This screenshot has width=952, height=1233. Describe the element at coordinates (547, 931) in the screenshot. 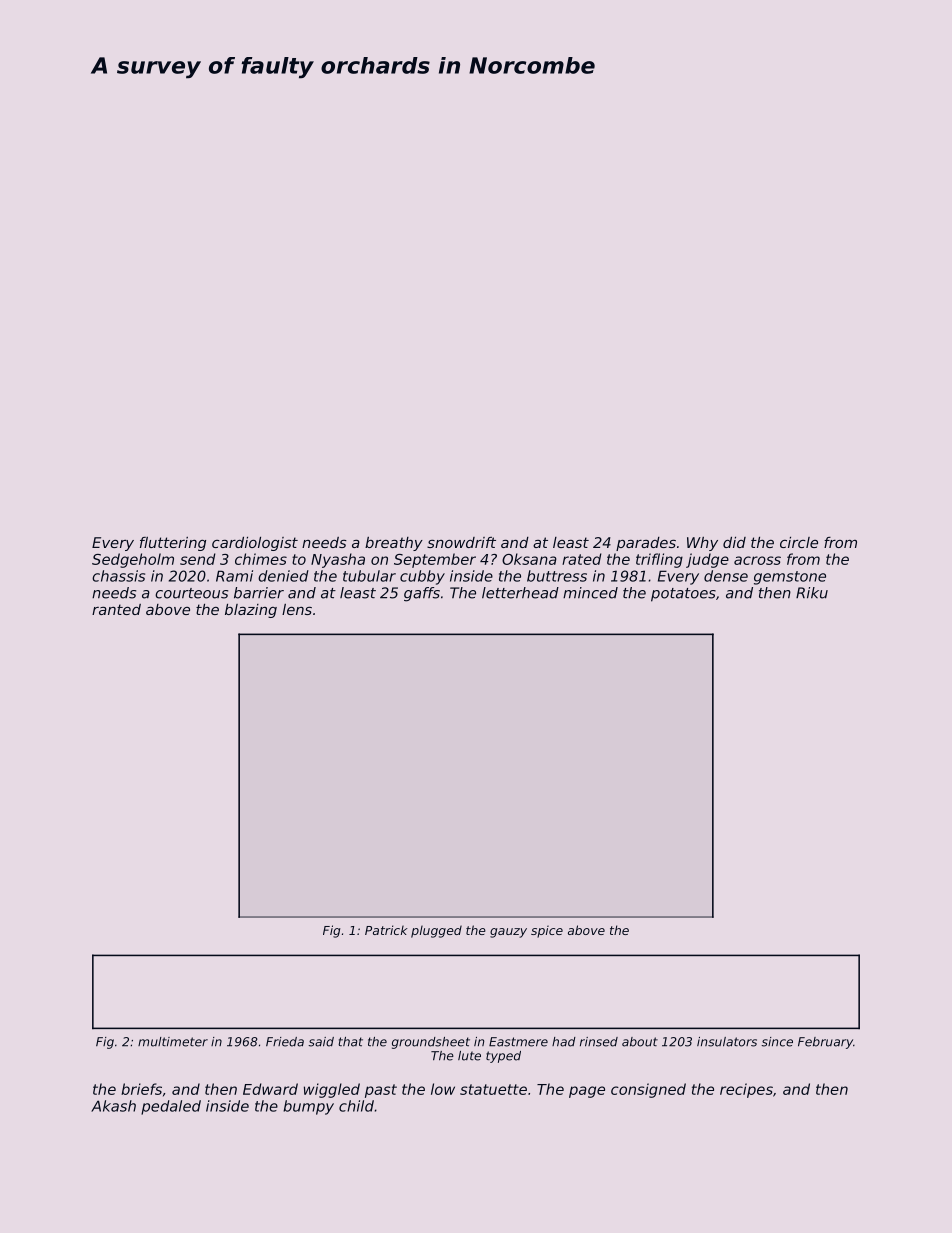

I see `spice` at that location.
